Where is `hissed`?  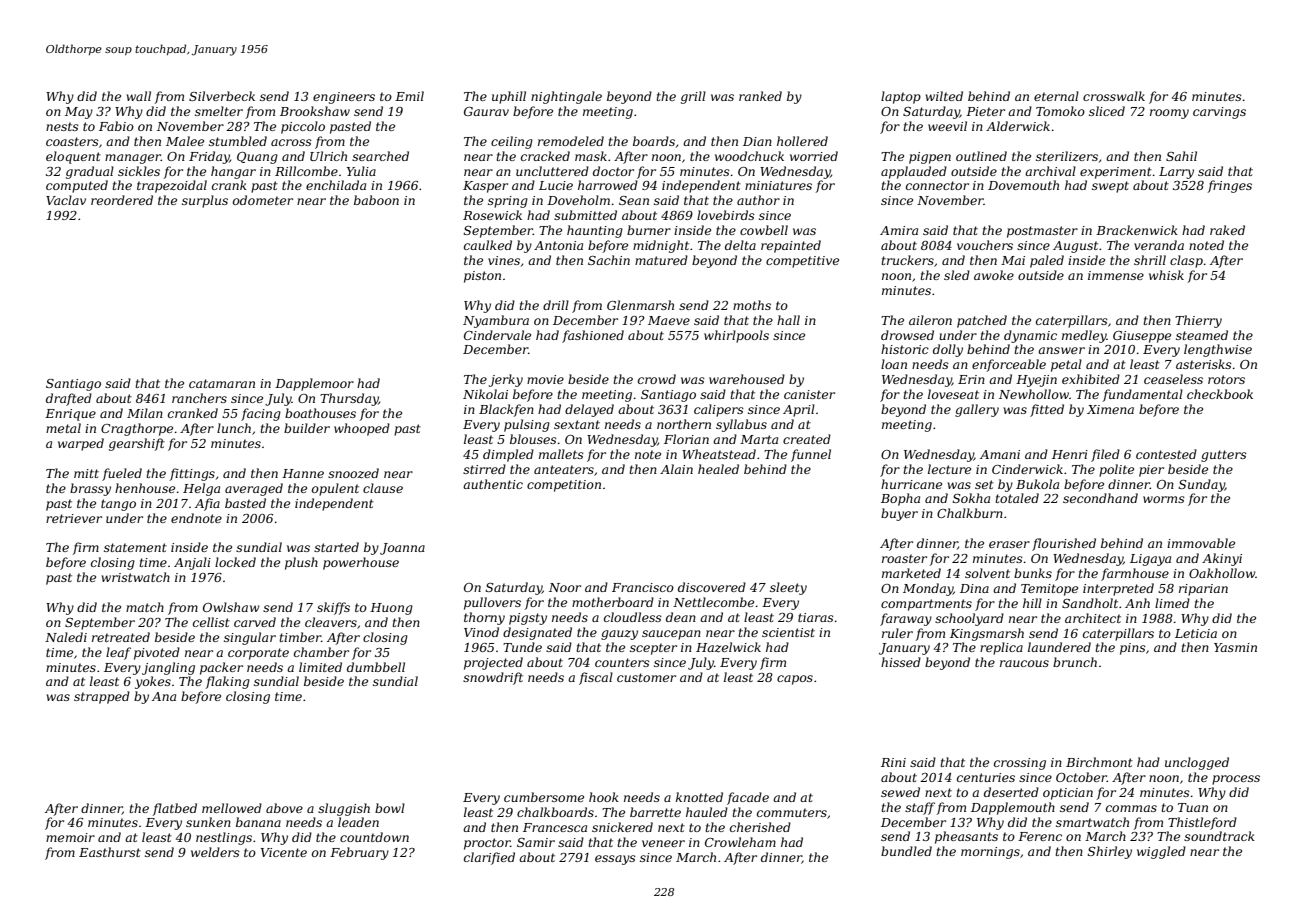
hissed is located at coordinates (901, 662).
